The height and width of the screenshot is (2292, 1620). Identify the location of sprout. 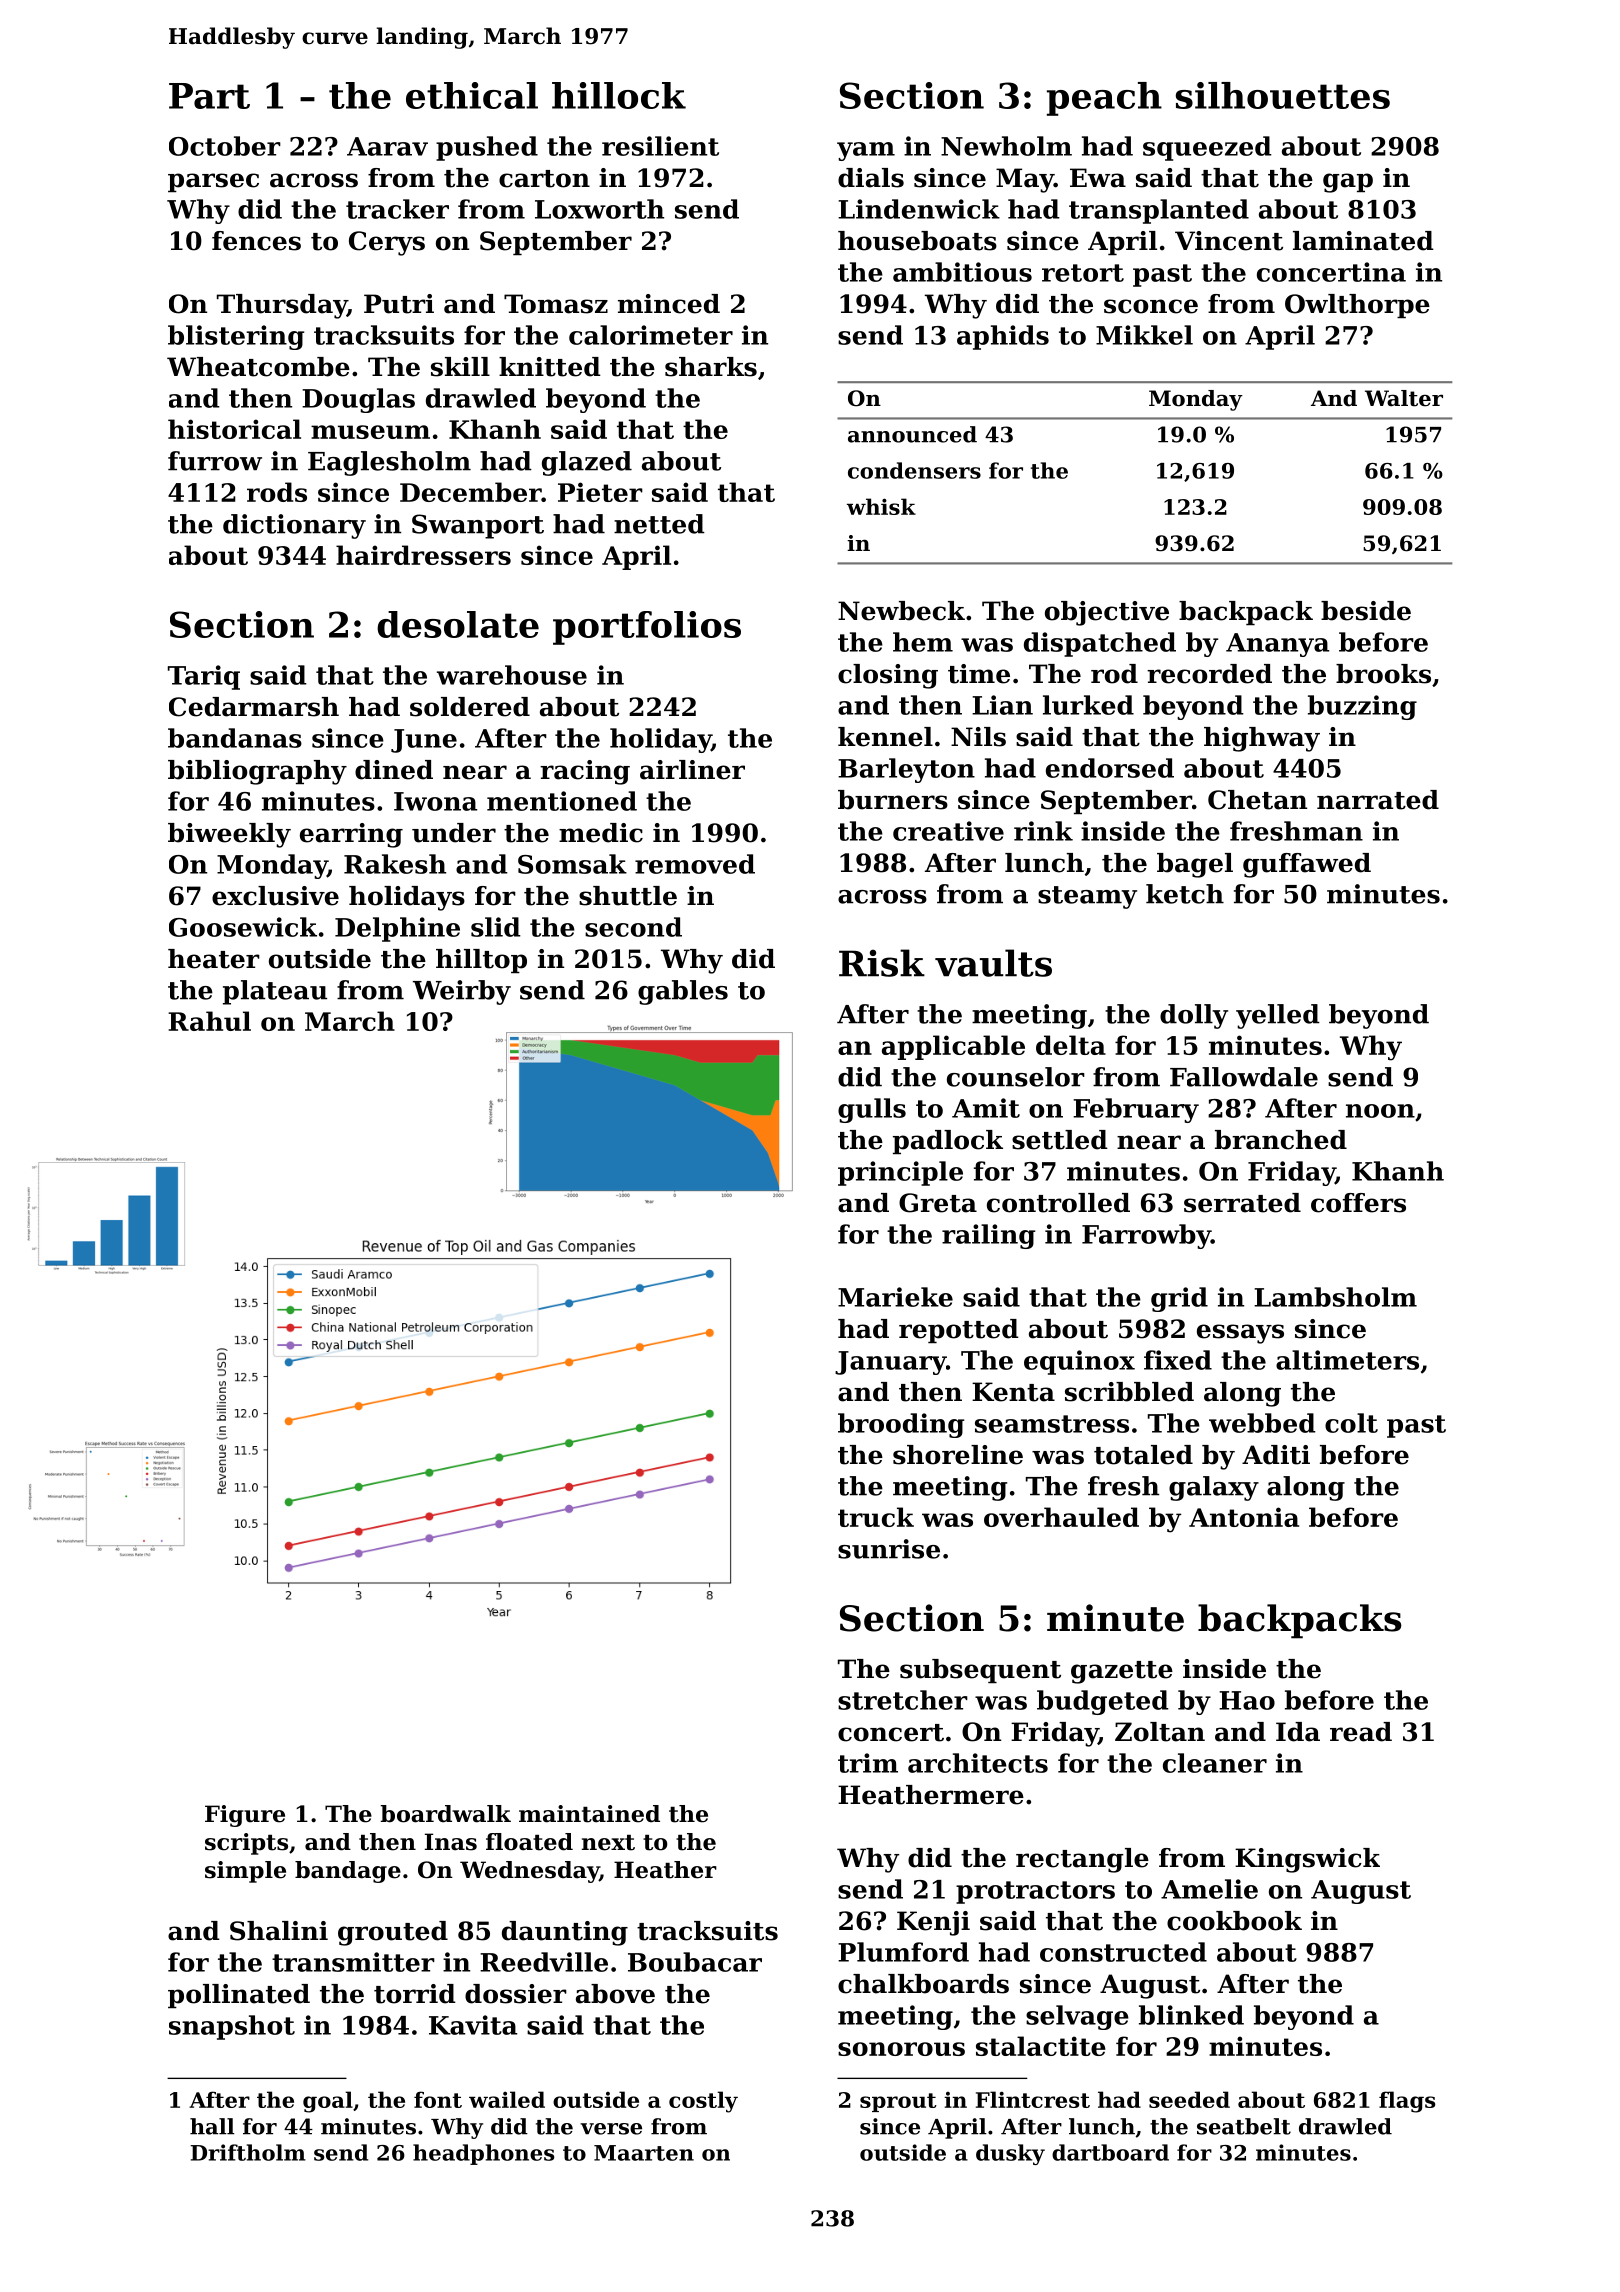
(898, 2102).
